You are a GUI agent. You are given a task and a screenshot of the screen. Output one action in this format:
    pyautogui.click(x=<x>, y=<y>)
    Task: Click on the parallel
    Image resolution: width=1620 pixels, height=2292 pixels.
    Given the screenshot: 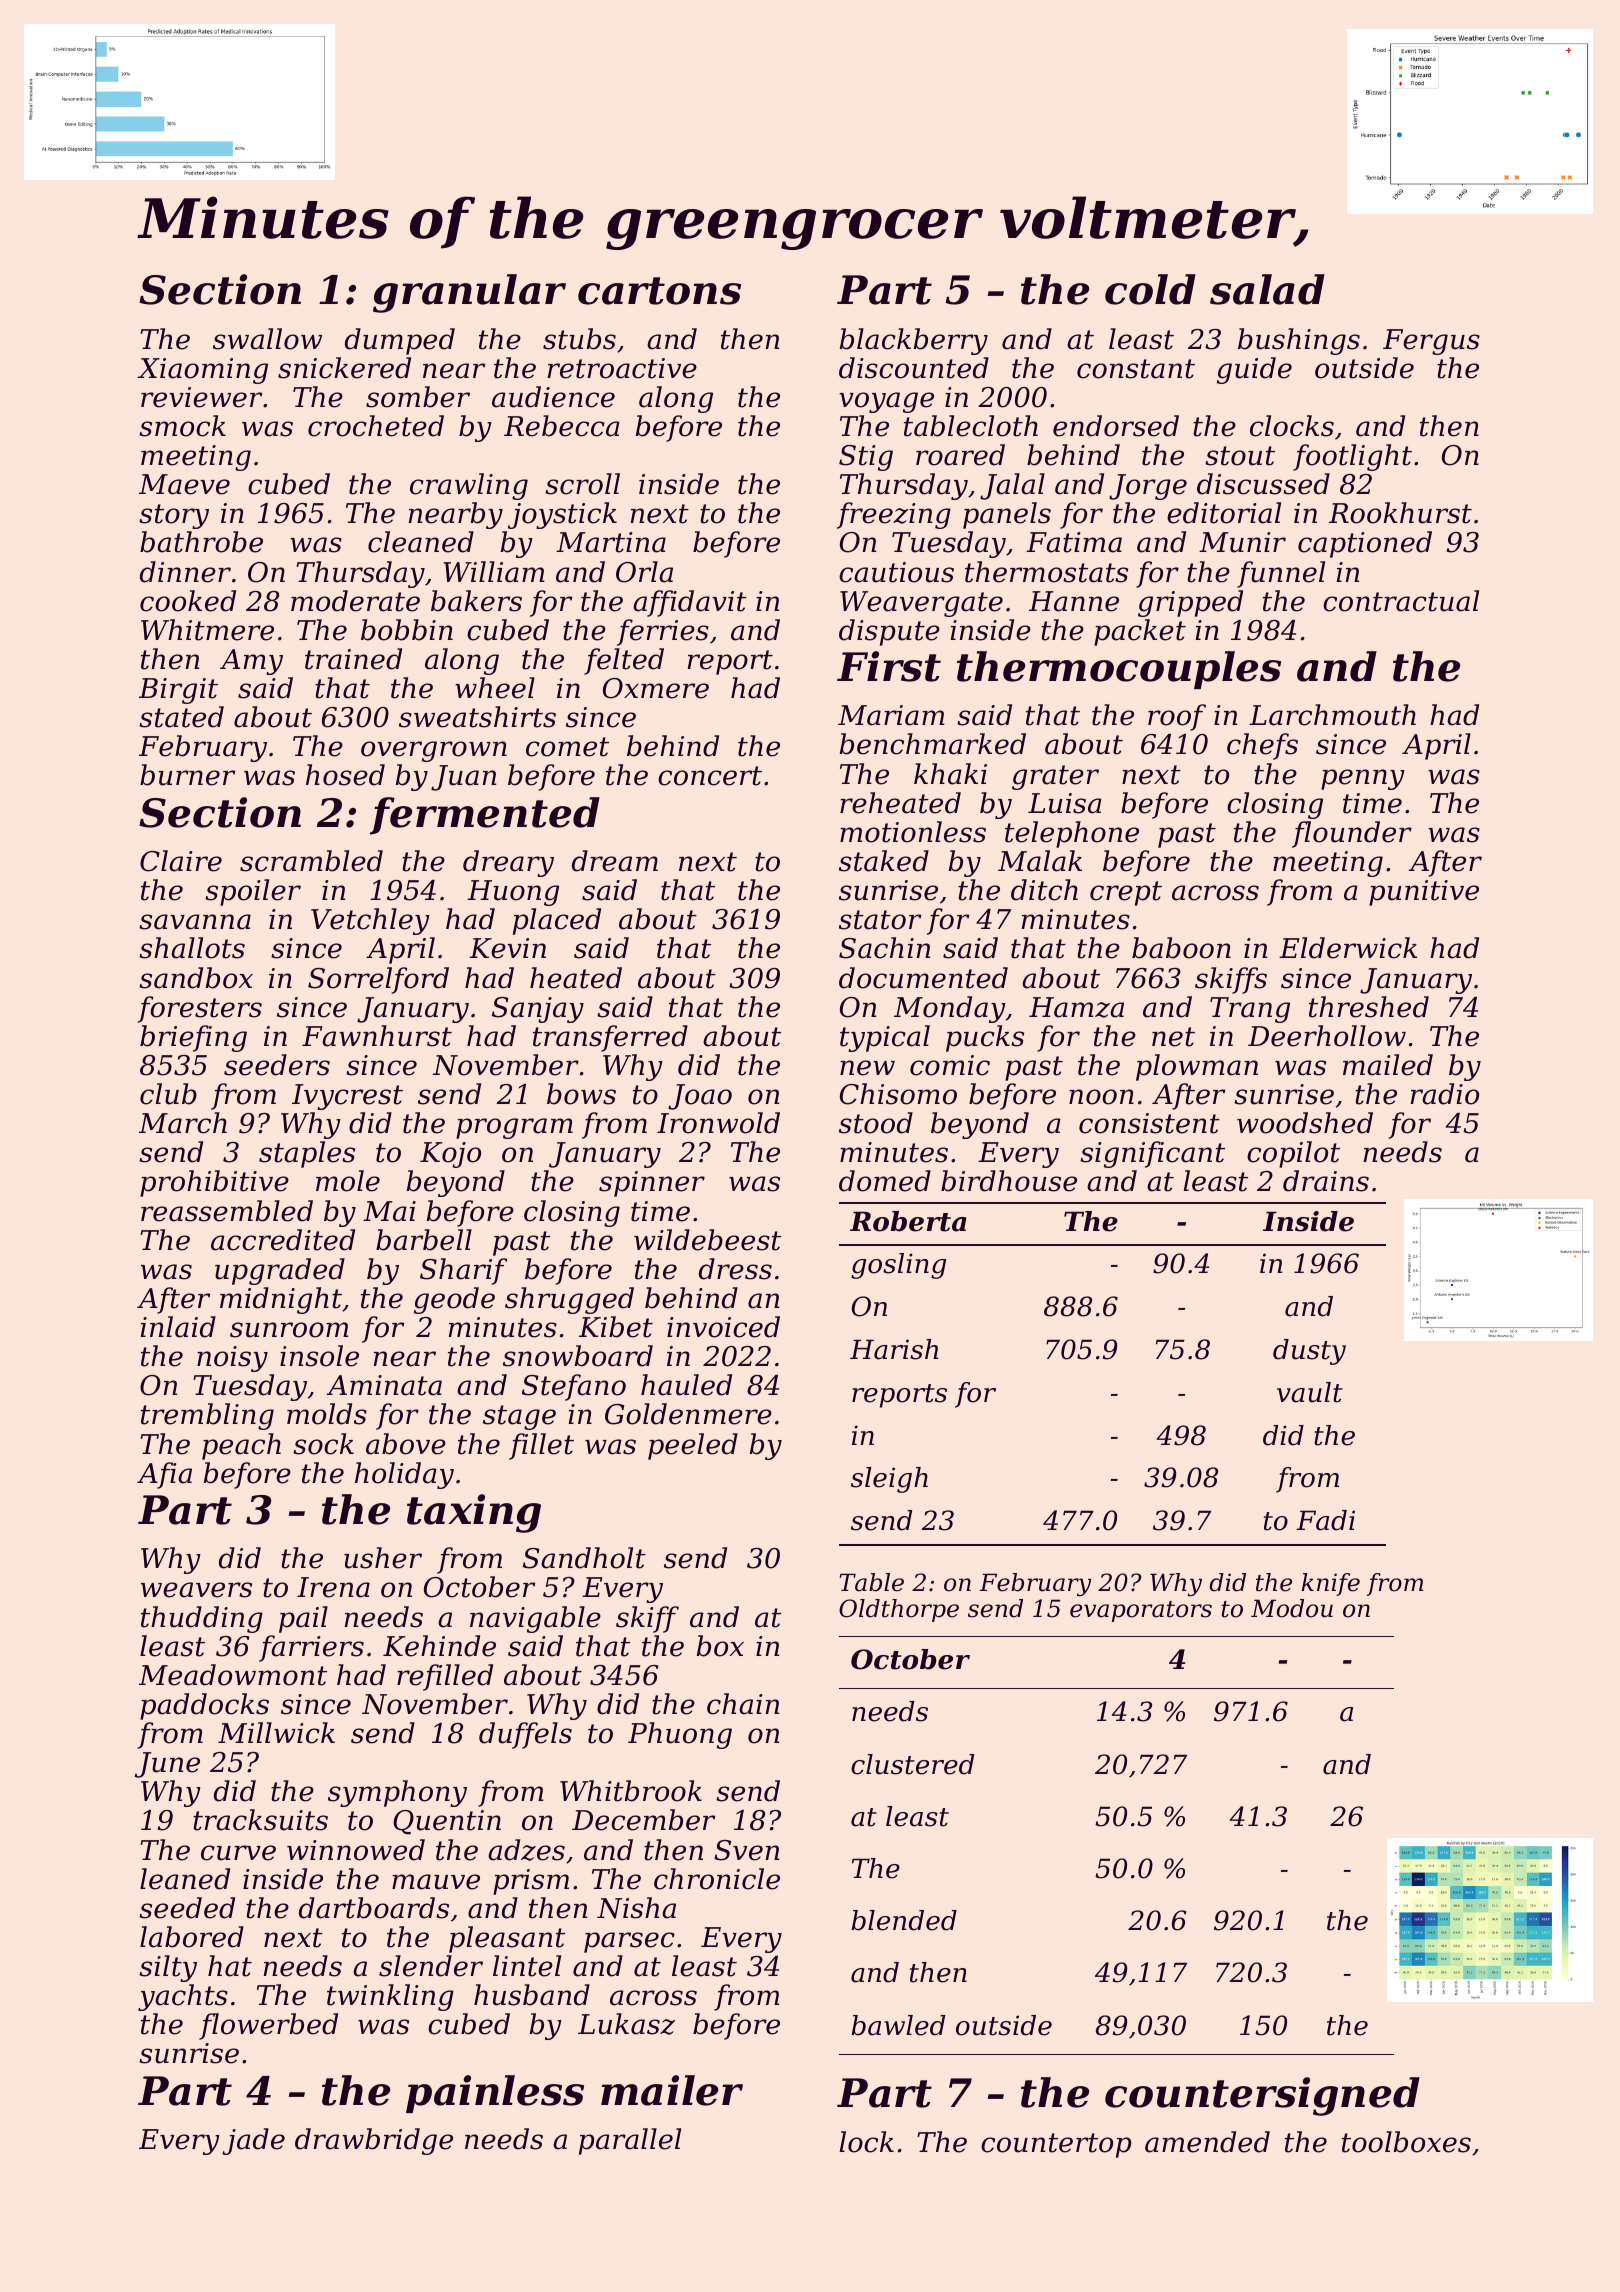 What is the action you would take?
    pyautogui.click(x=630, y=2141)
